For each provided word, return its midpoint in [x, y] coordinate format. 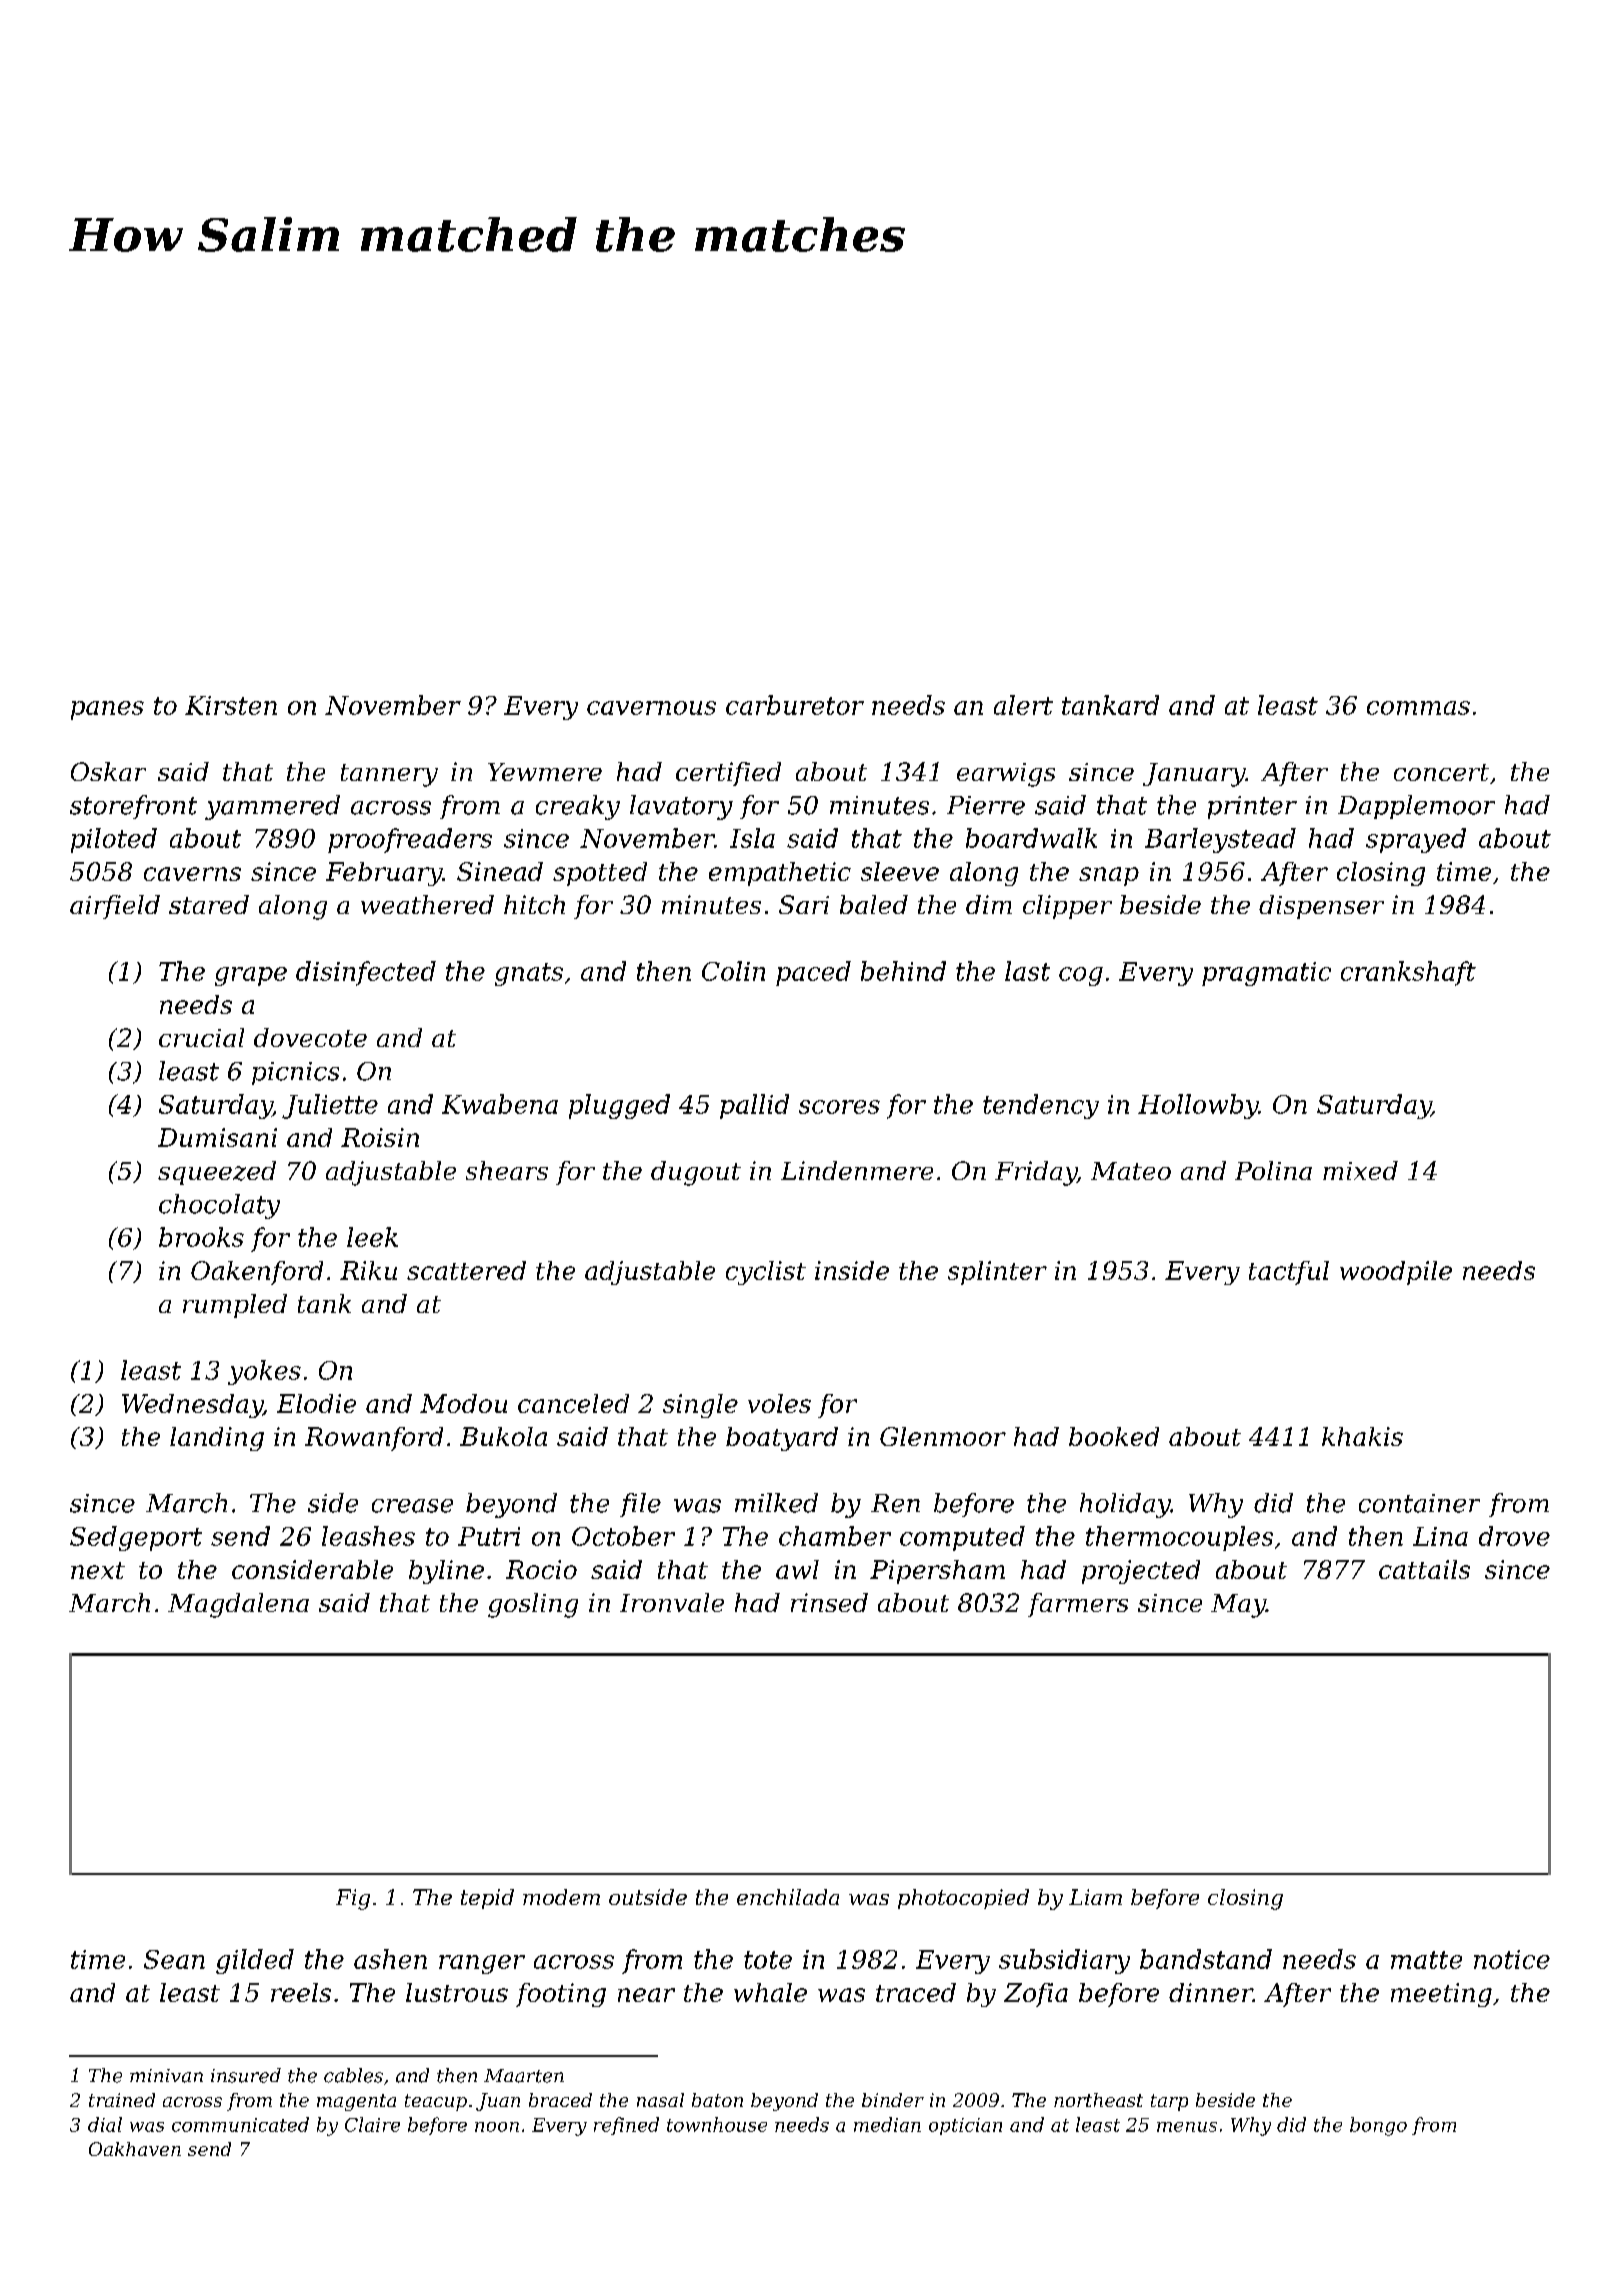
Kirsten [231, 705]
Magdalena [238, 1605]
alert [1023, 705]
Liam [1095, 1897]
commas [1418, 708]
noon [497, 2127]
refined [626, 2126]
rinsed [829, 1602]
